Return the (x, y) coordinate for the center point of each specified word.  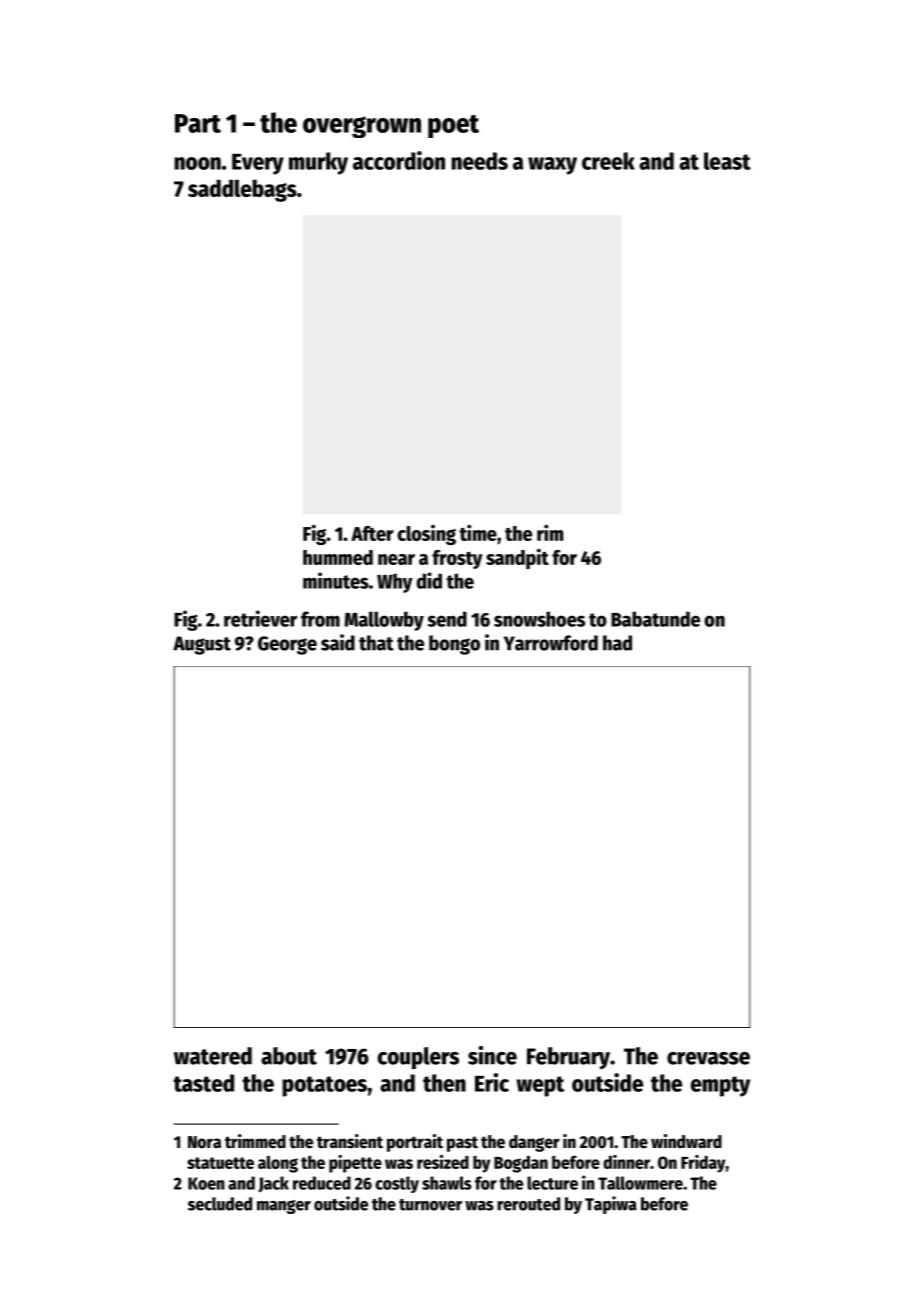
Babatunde (655, 619)
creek (608, 161)
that (376, 643)
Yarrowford (551, 643)
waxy (552, 166)
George (287, 645)
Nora (204, 1142)
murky (318, 163)
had (617, 643)
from (320, 619)
